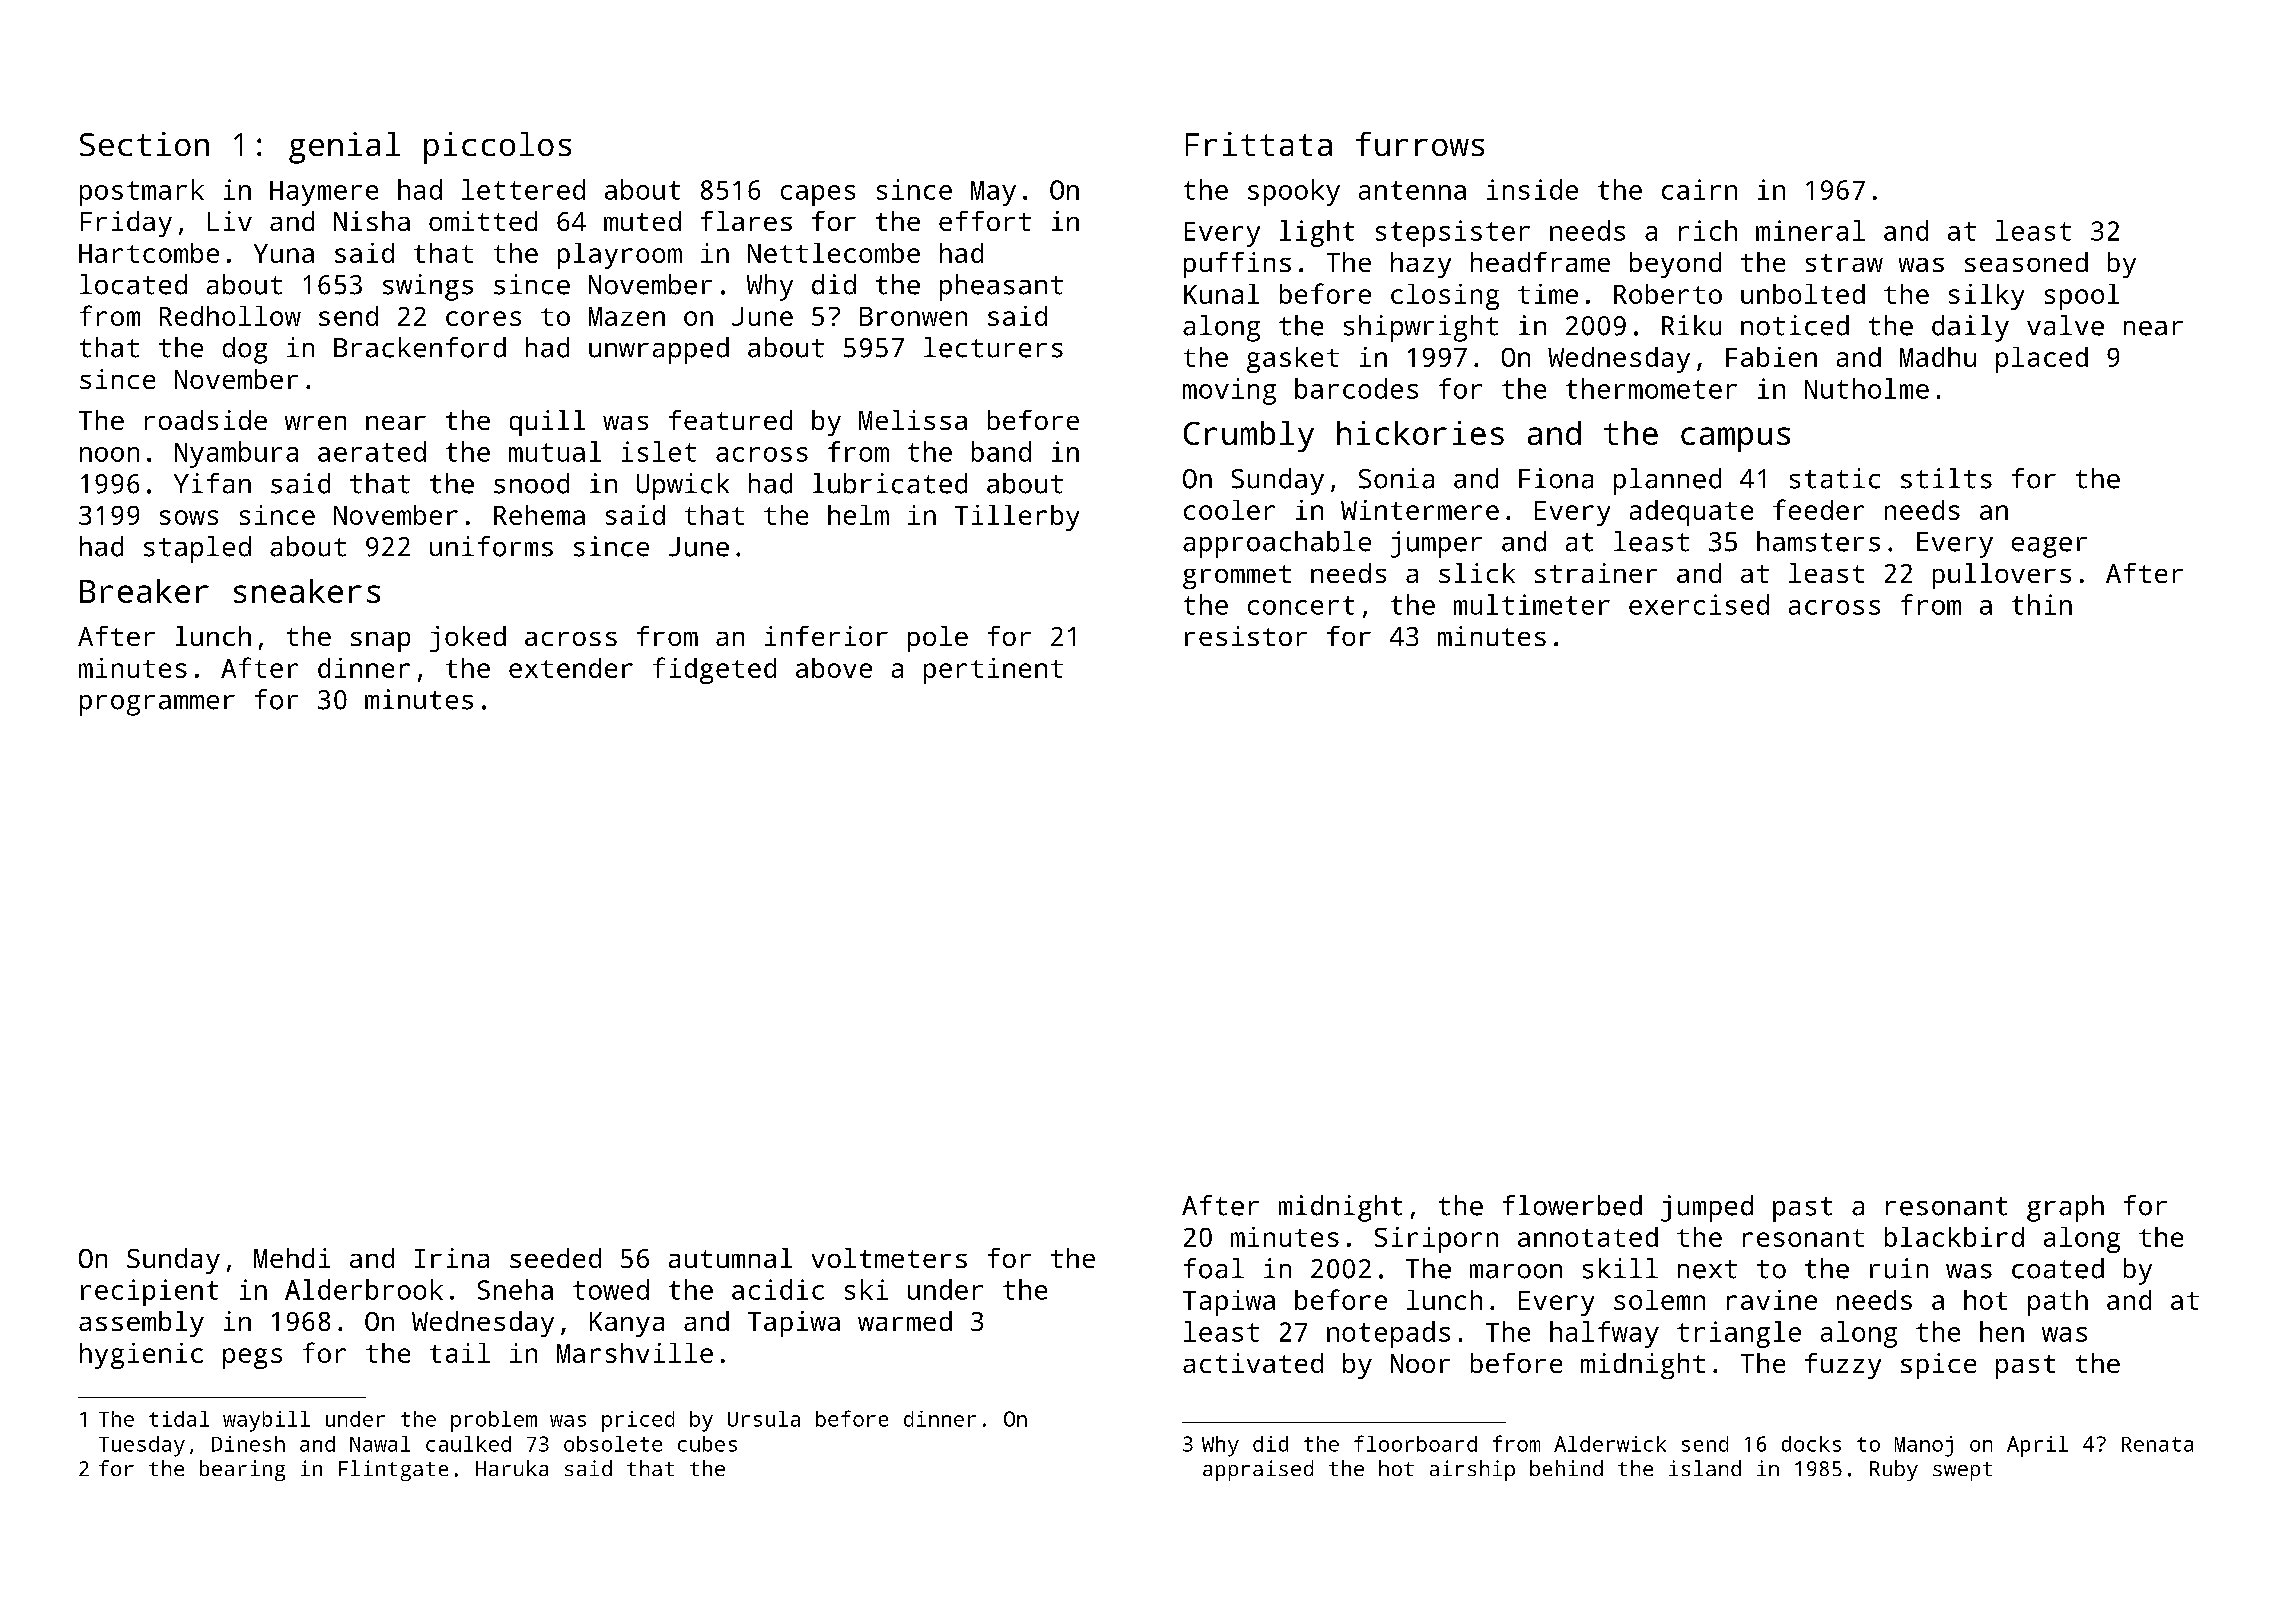 Image resolution: width=2292 pixels, height=1620 pixels. Describe the element at coordinates (315, 423) in the document. I see `wren` at that location.
